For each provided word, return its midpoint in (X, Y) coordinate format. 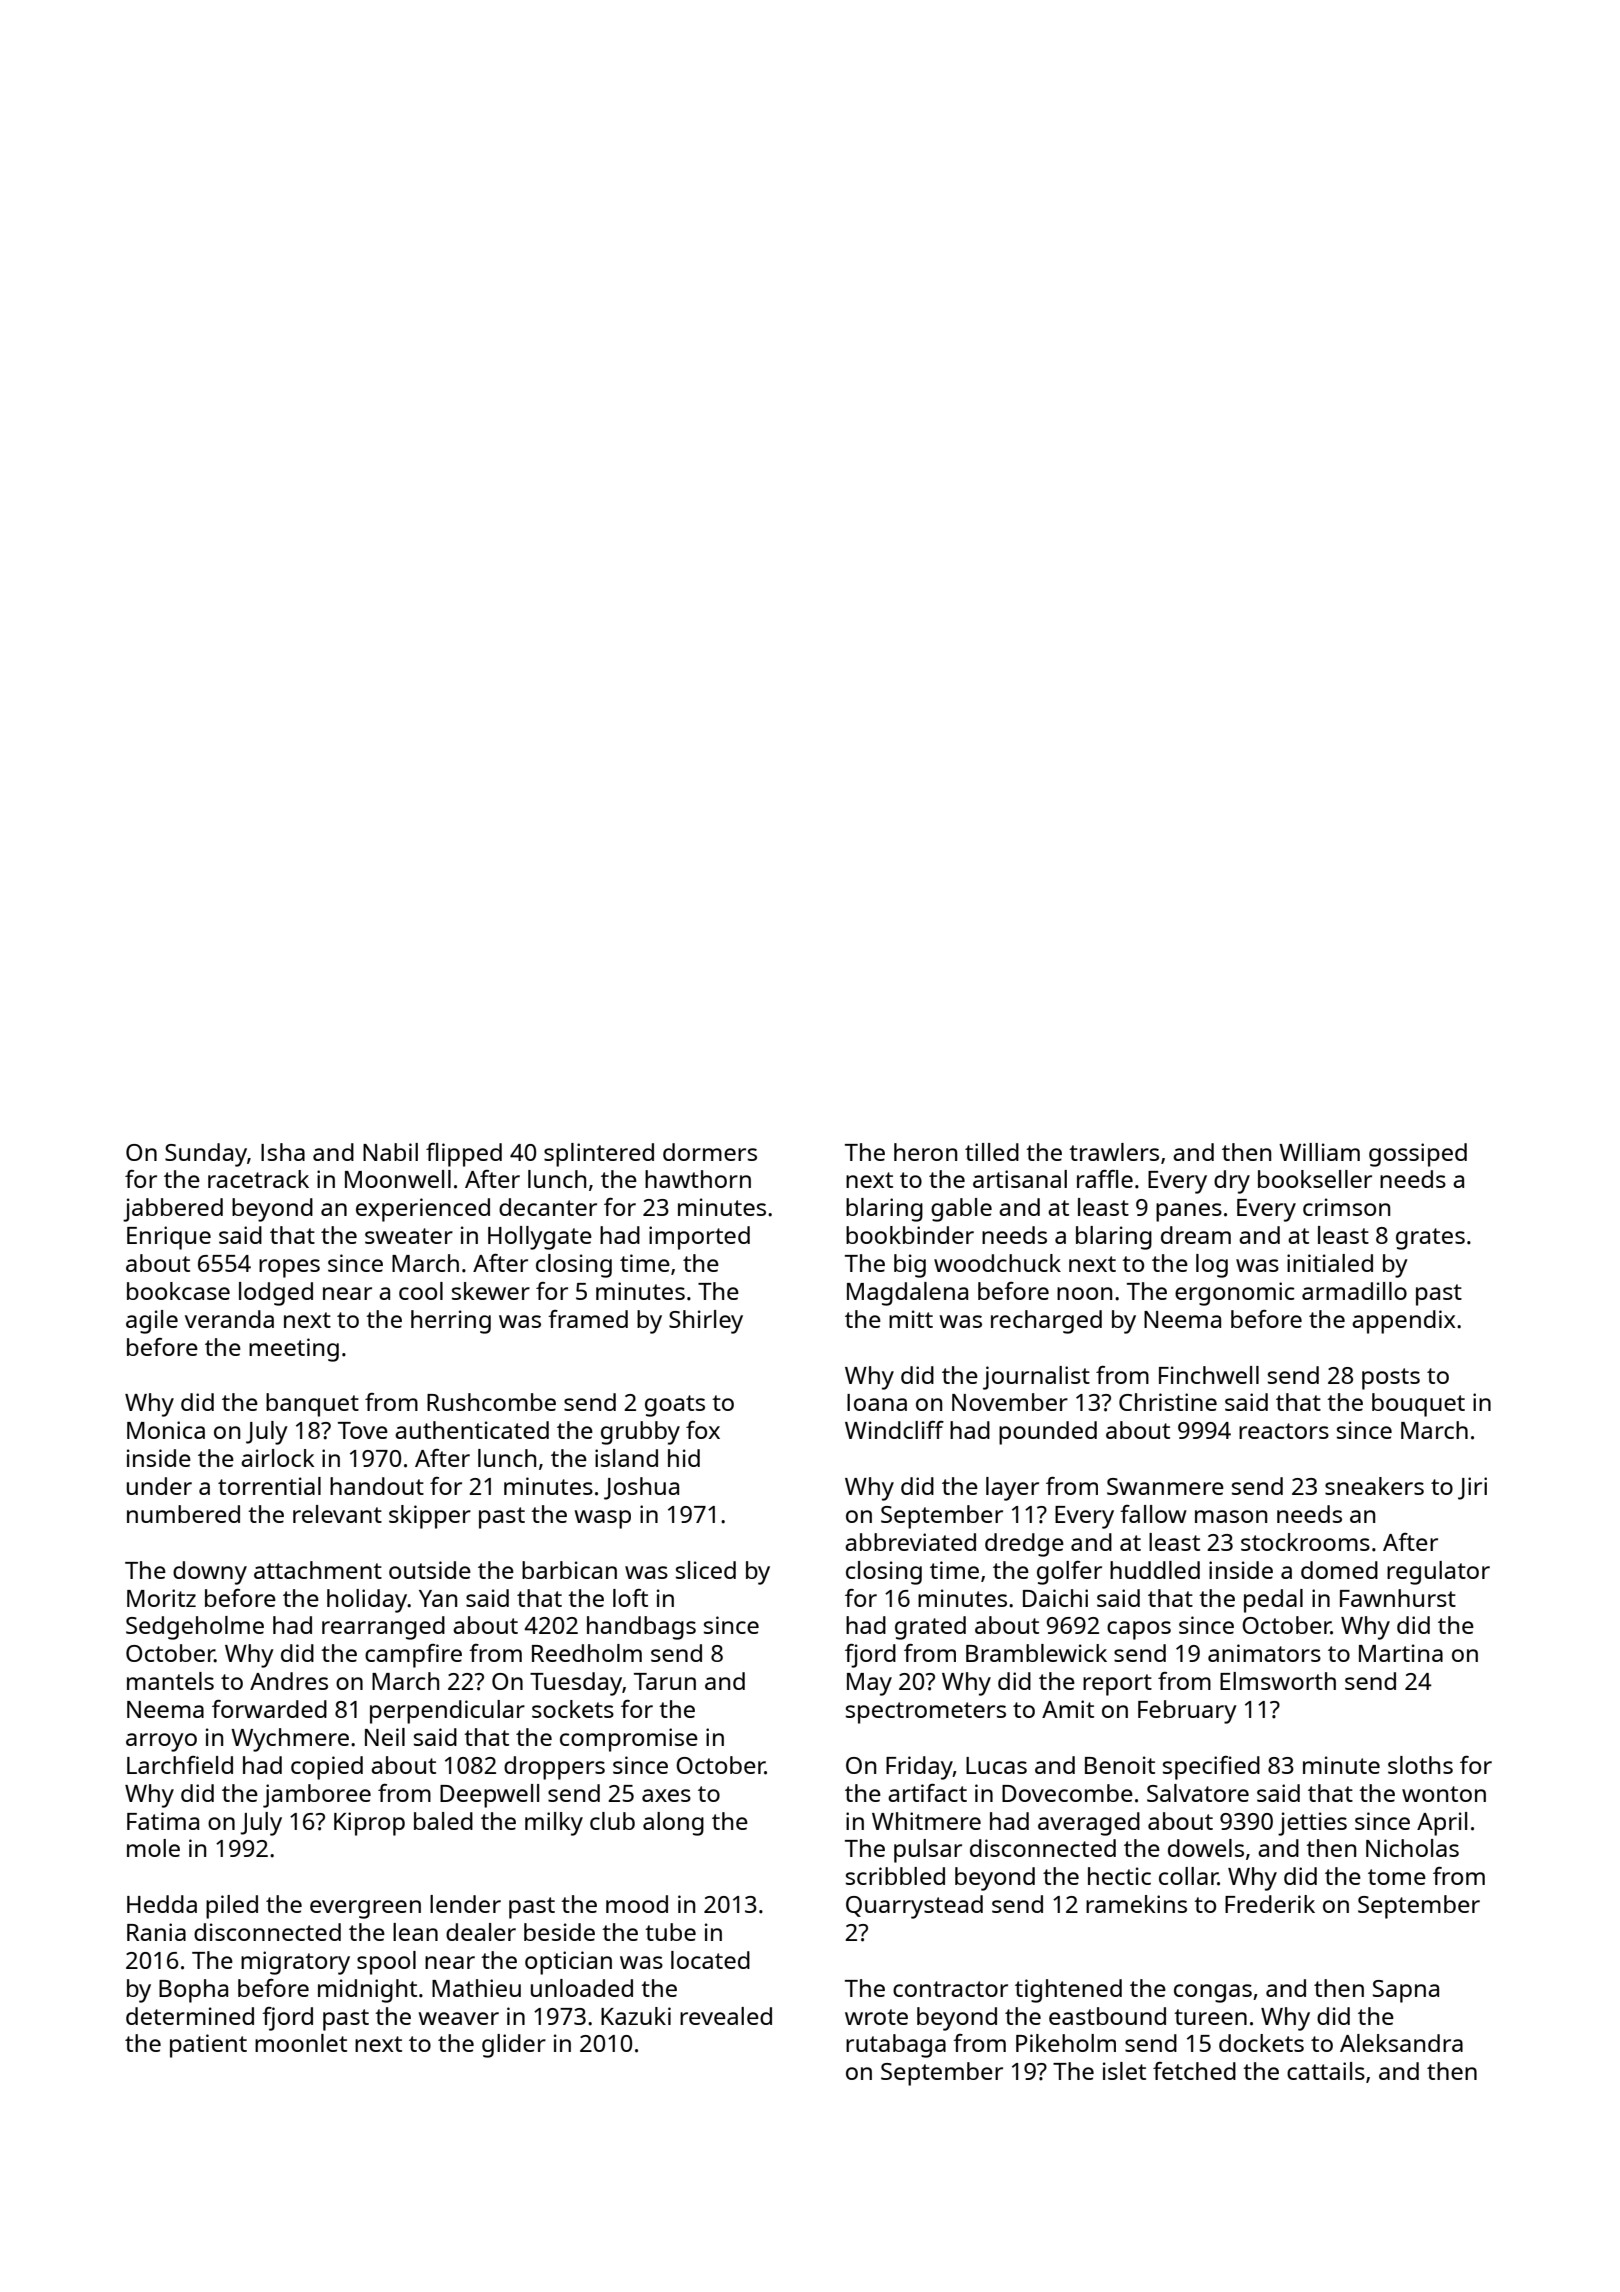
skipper (430, 1517)
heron (925, 1152)
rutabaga (896, 2046)
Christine (1168, 1402)
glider (514, 2046)
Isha (283, 1152)
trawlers (1114, 1152)
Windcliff (894, 1430)
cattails (1326, 2071)
